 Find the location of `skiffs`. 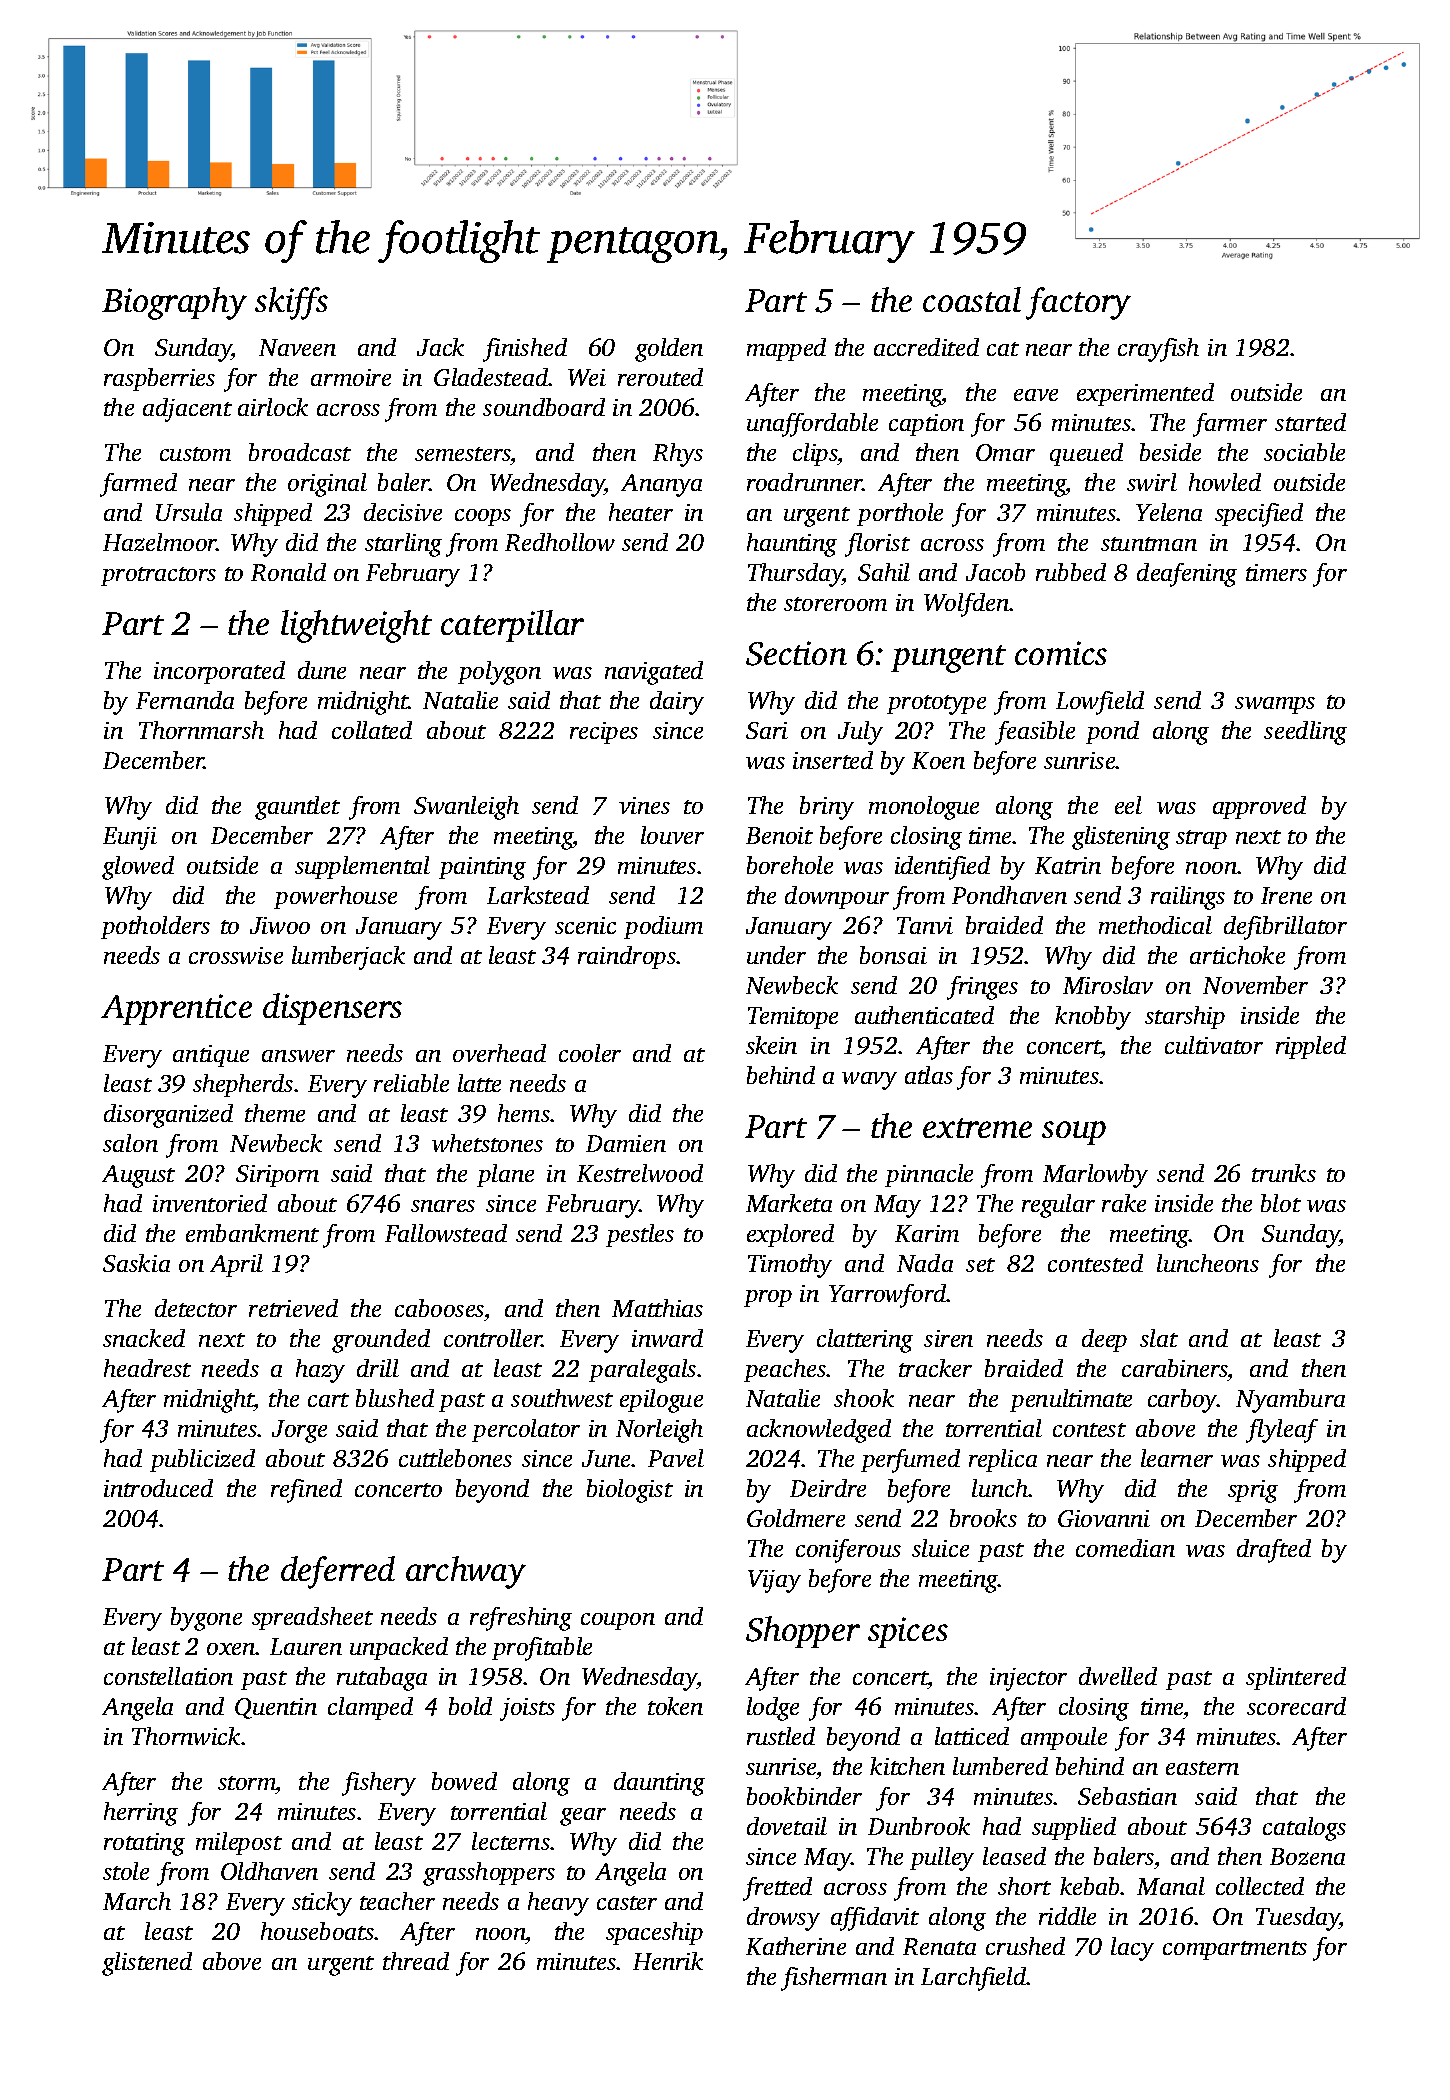

skiffs is located at coordinates (291, 303).
